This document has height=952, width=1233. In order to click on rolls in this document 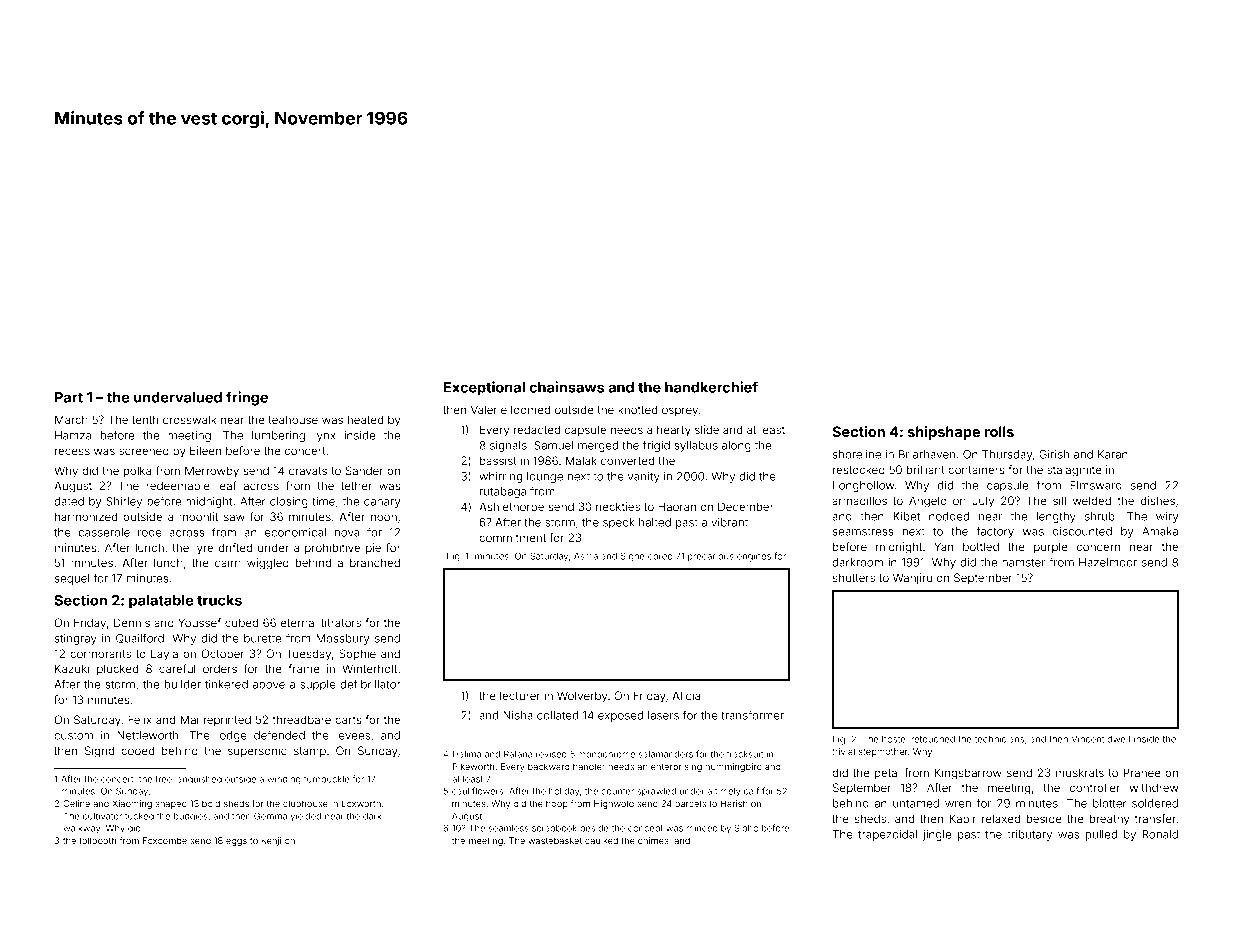, I will do `click(999, 431)`.
